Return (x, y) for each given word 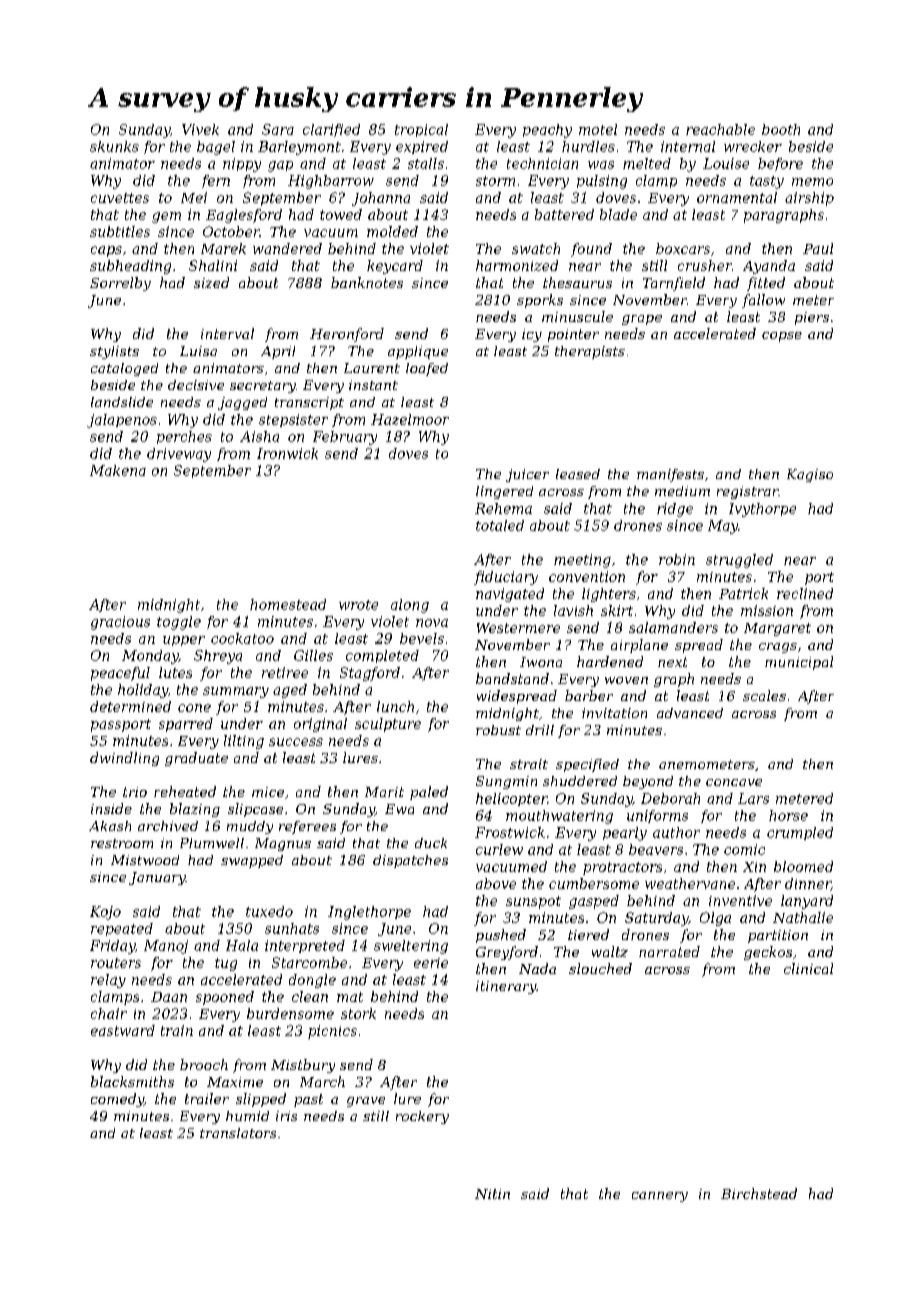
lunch (395, 706)
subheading (130, 267)
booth (781, 129)
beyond (648, 782)
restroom (122, 843)
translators (238, 1133)
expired (422, 147)
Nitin (492, 1194)
